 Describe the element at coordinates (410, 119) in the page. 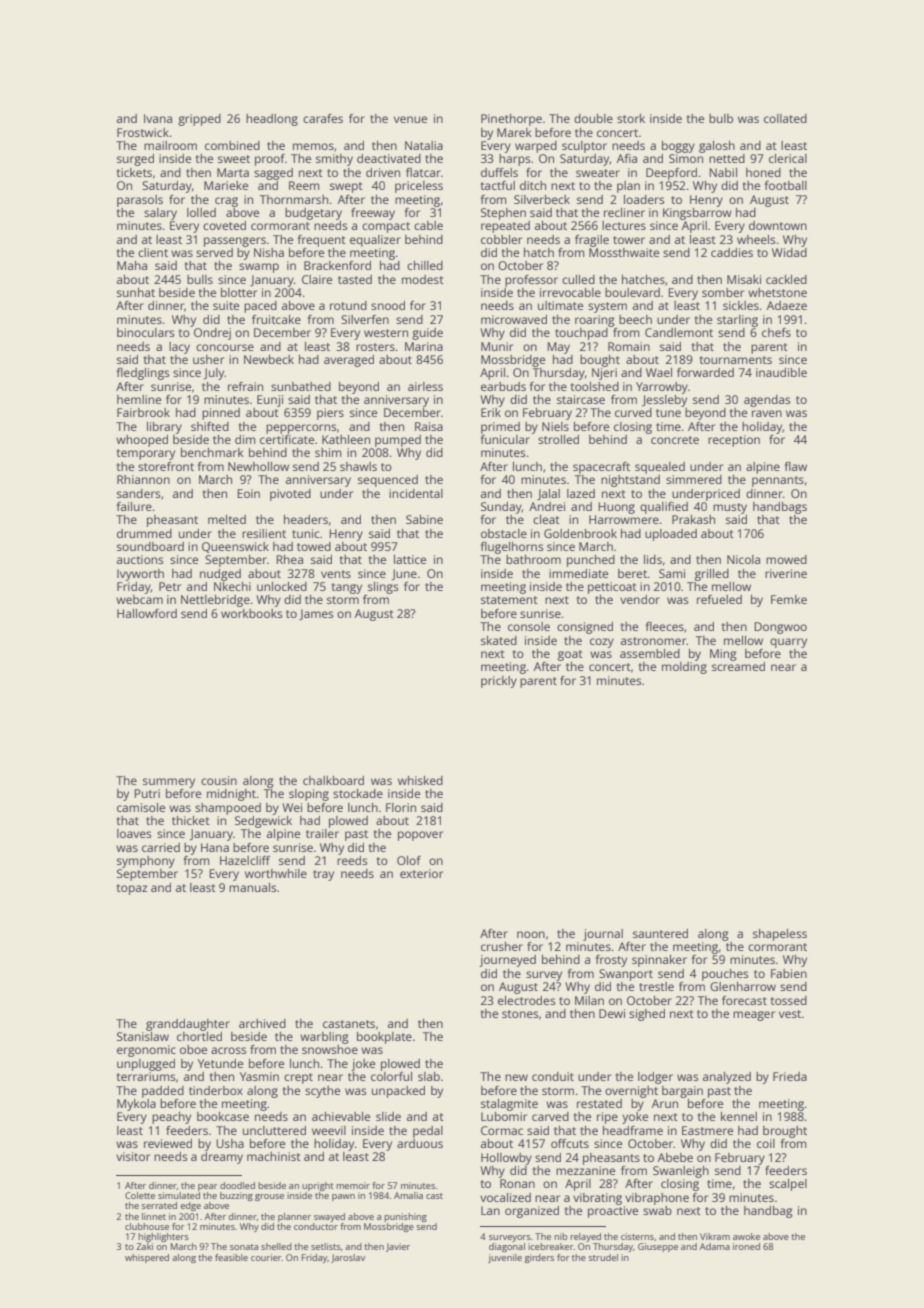

I see `venue` at that location.
